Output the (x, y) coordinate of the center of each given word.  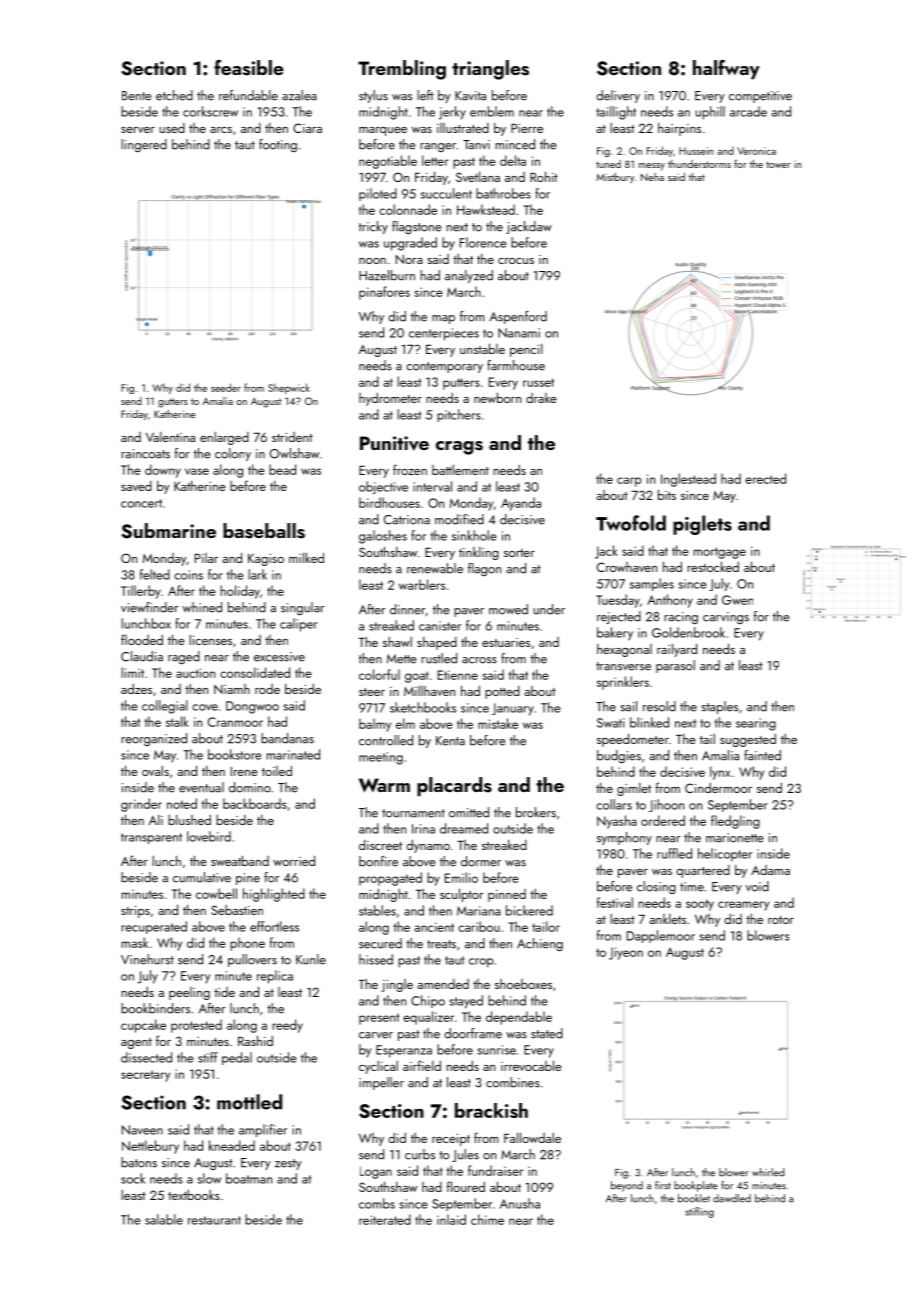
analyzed (469, 276)
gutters (173, 403)
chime (487, 1219)
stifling (699, 1212)
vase (197, 471)
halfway (726, 69)
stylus (373, 96)
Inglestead (688, 480)
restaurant (214, 1220)
